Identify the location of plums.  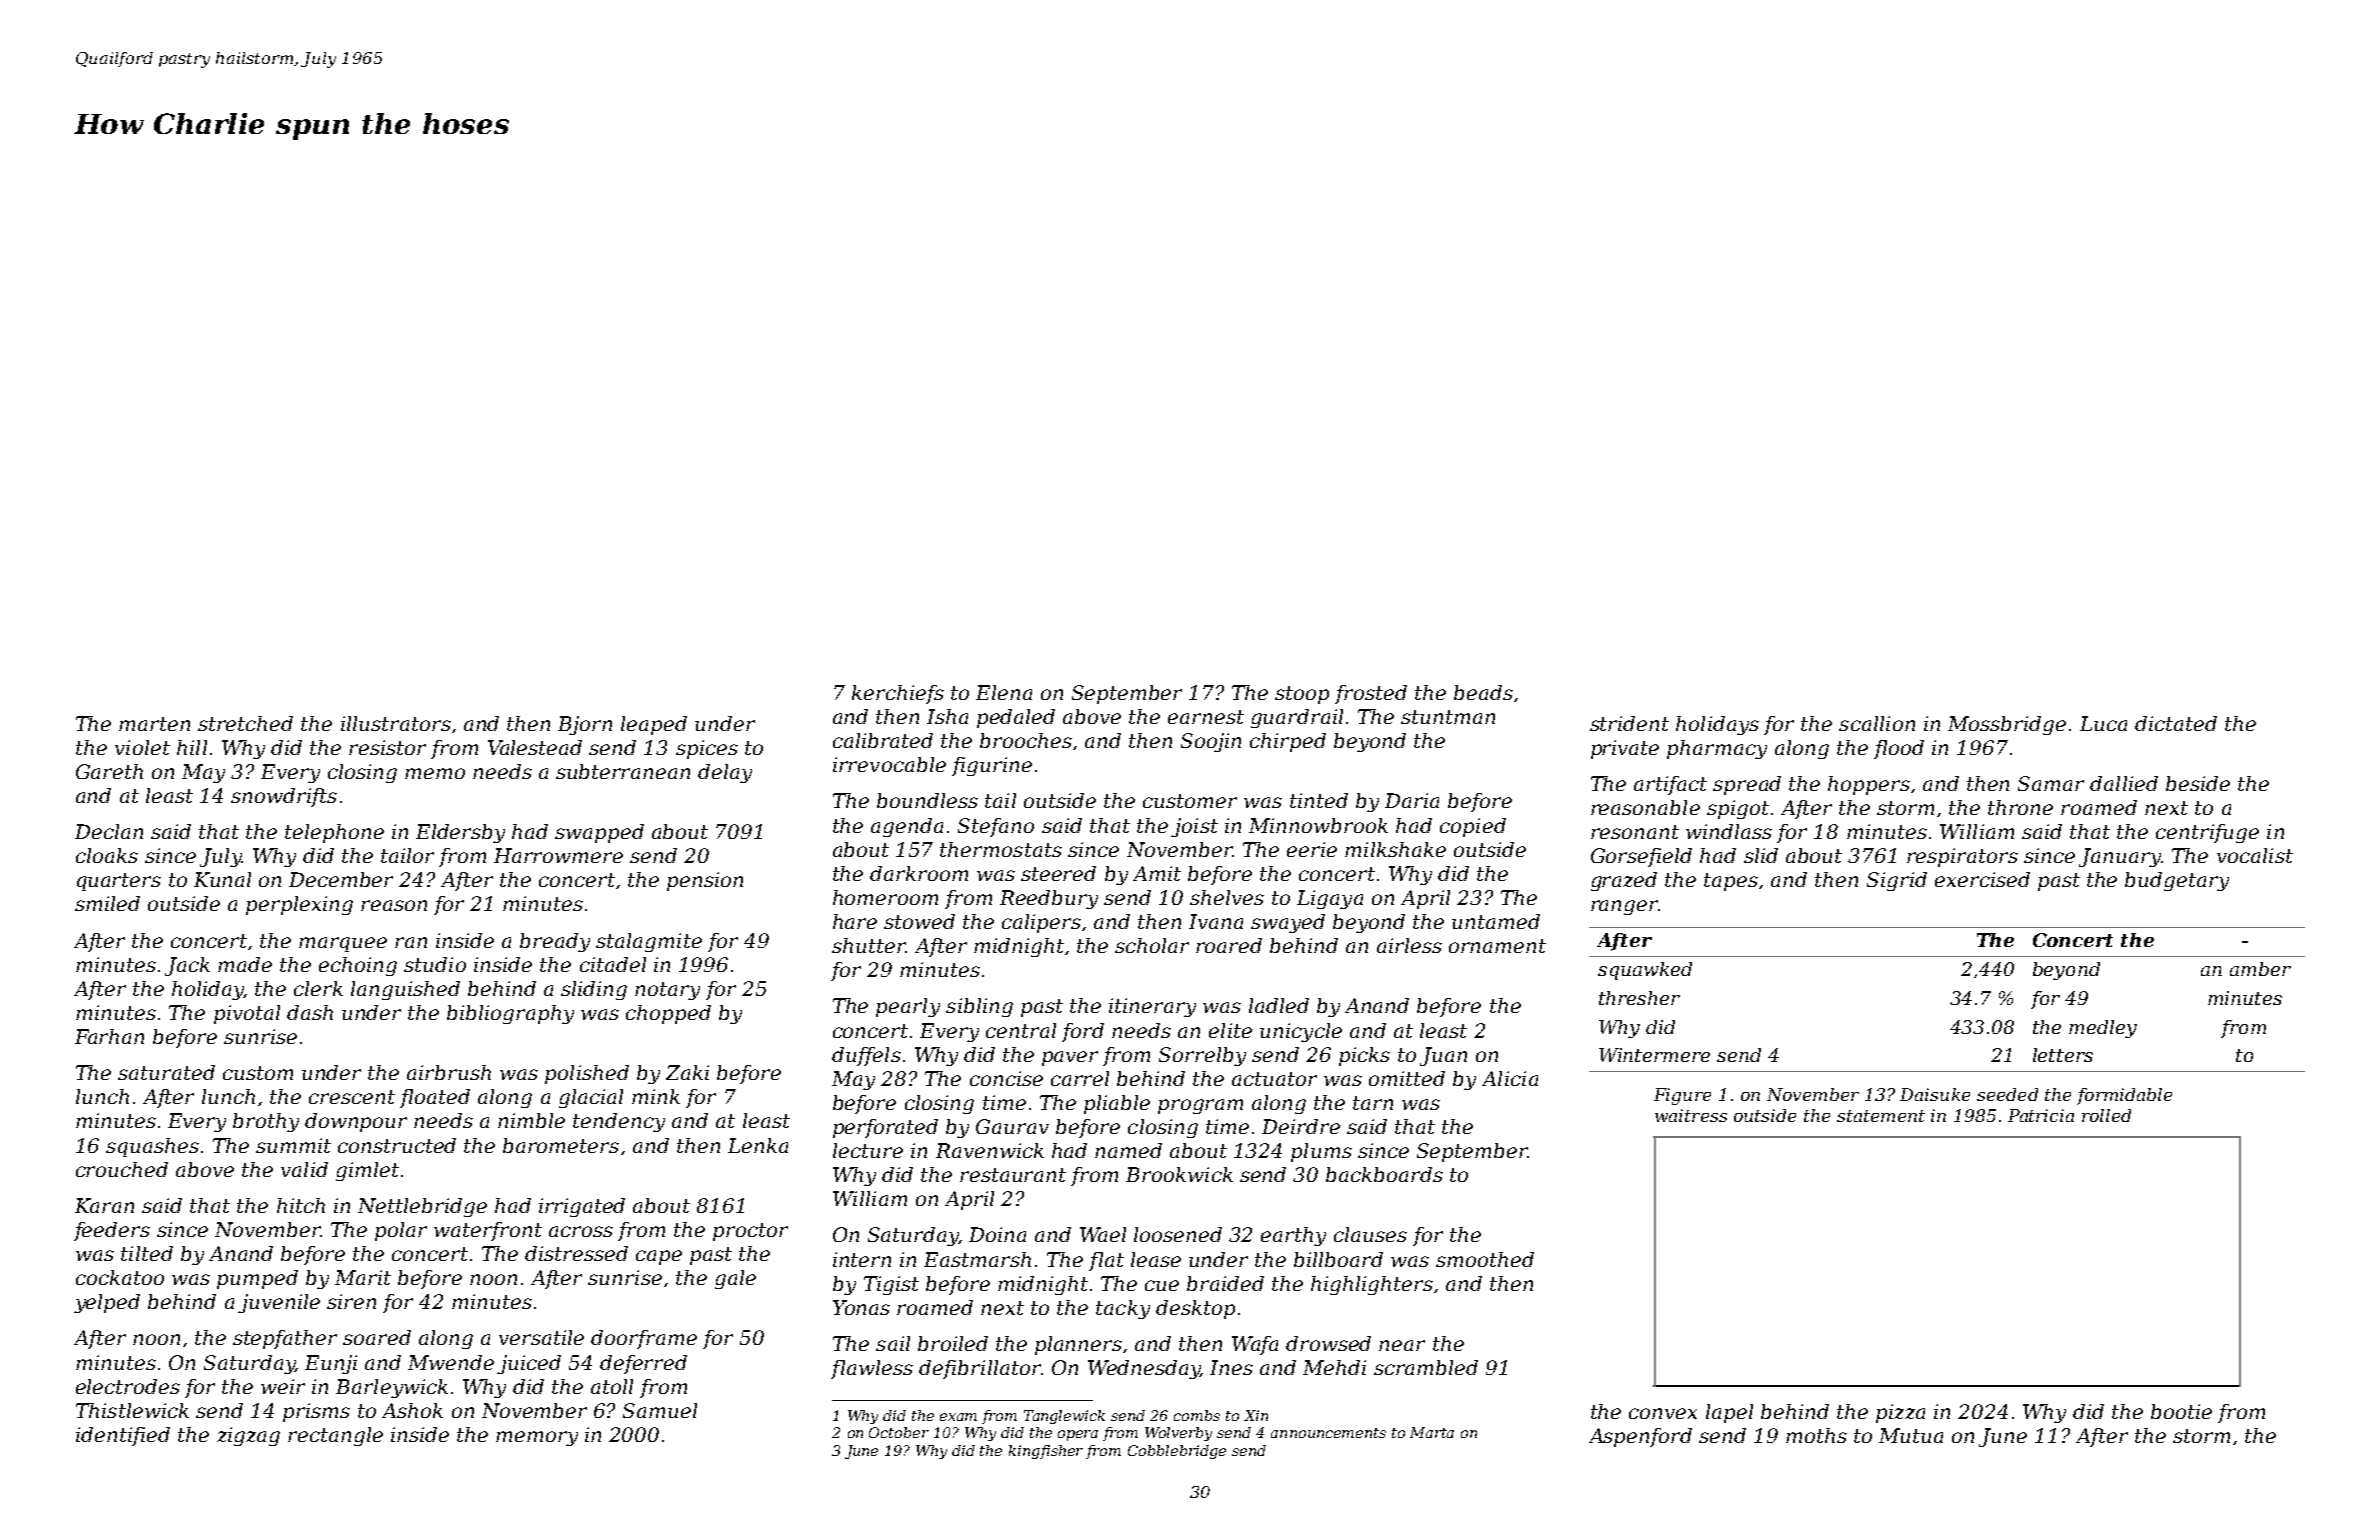
(1321, 1152).
